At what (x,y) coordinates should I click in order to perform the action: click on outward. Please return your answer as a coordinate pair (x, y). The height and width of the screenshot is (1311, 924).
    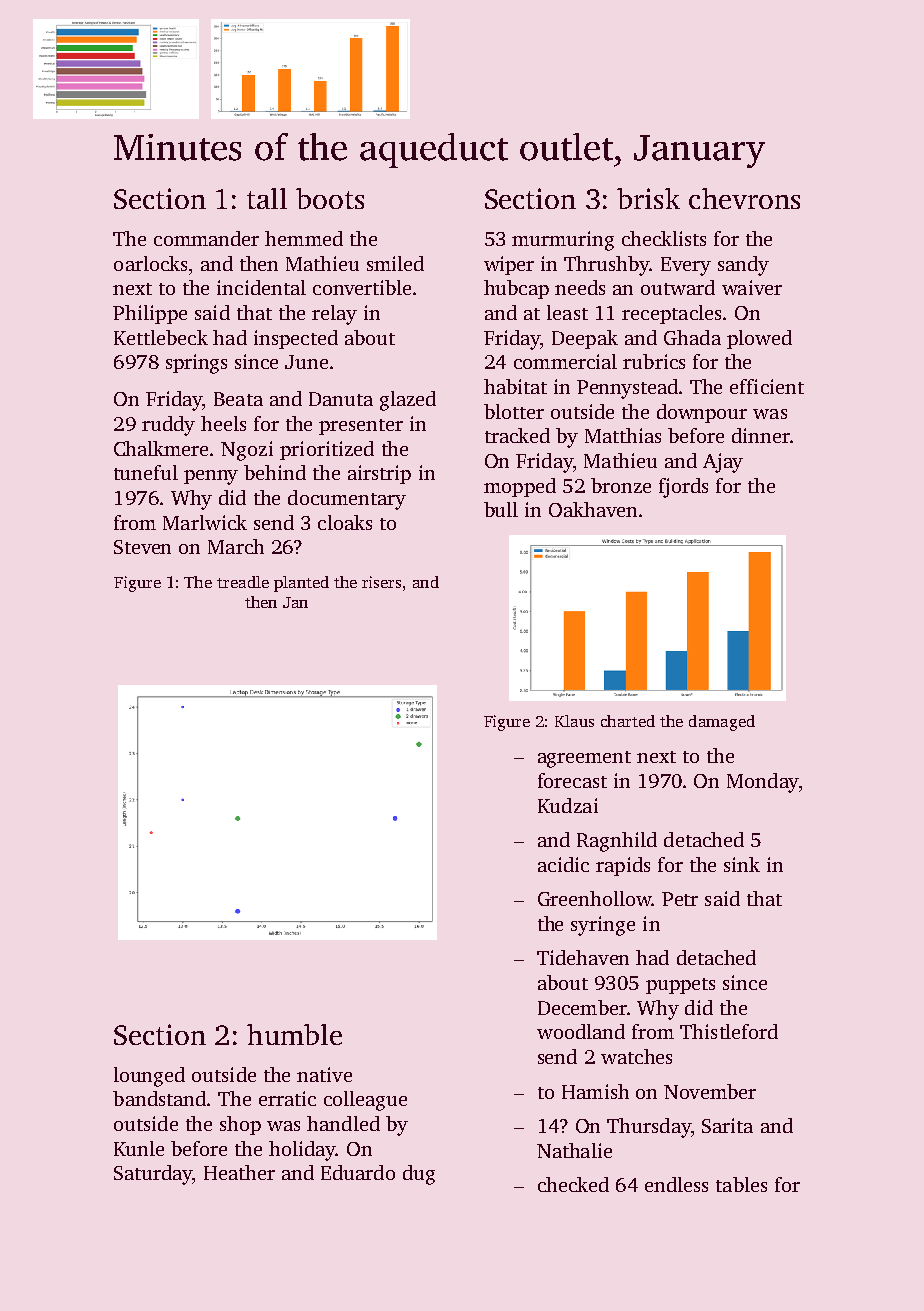
    Looking at the image, I should click on (678, 287).
